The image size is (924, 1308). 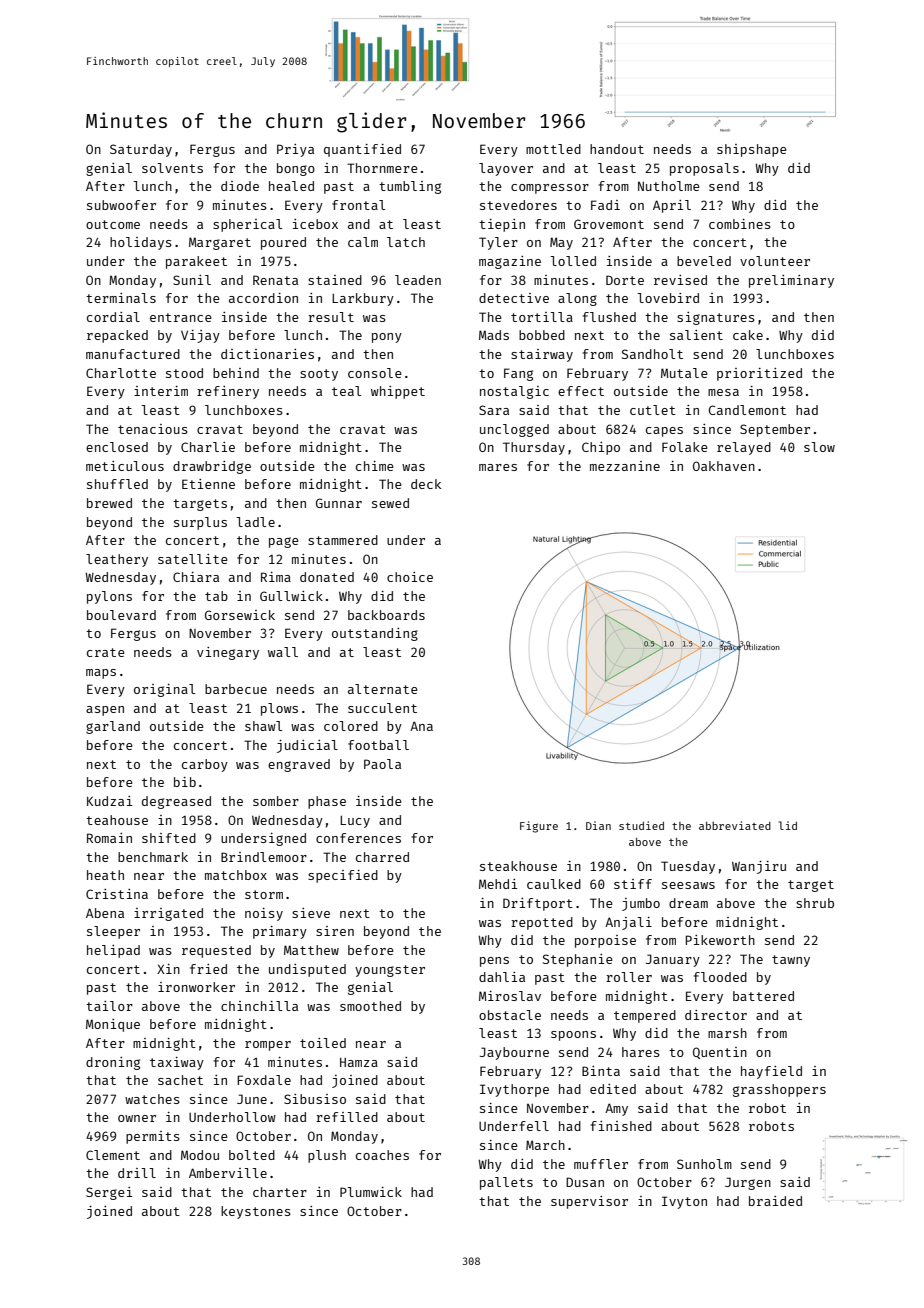 What do you see at coordinates (390, 503) in the document?
I see `sewed` at bounding box center [390, 503].
